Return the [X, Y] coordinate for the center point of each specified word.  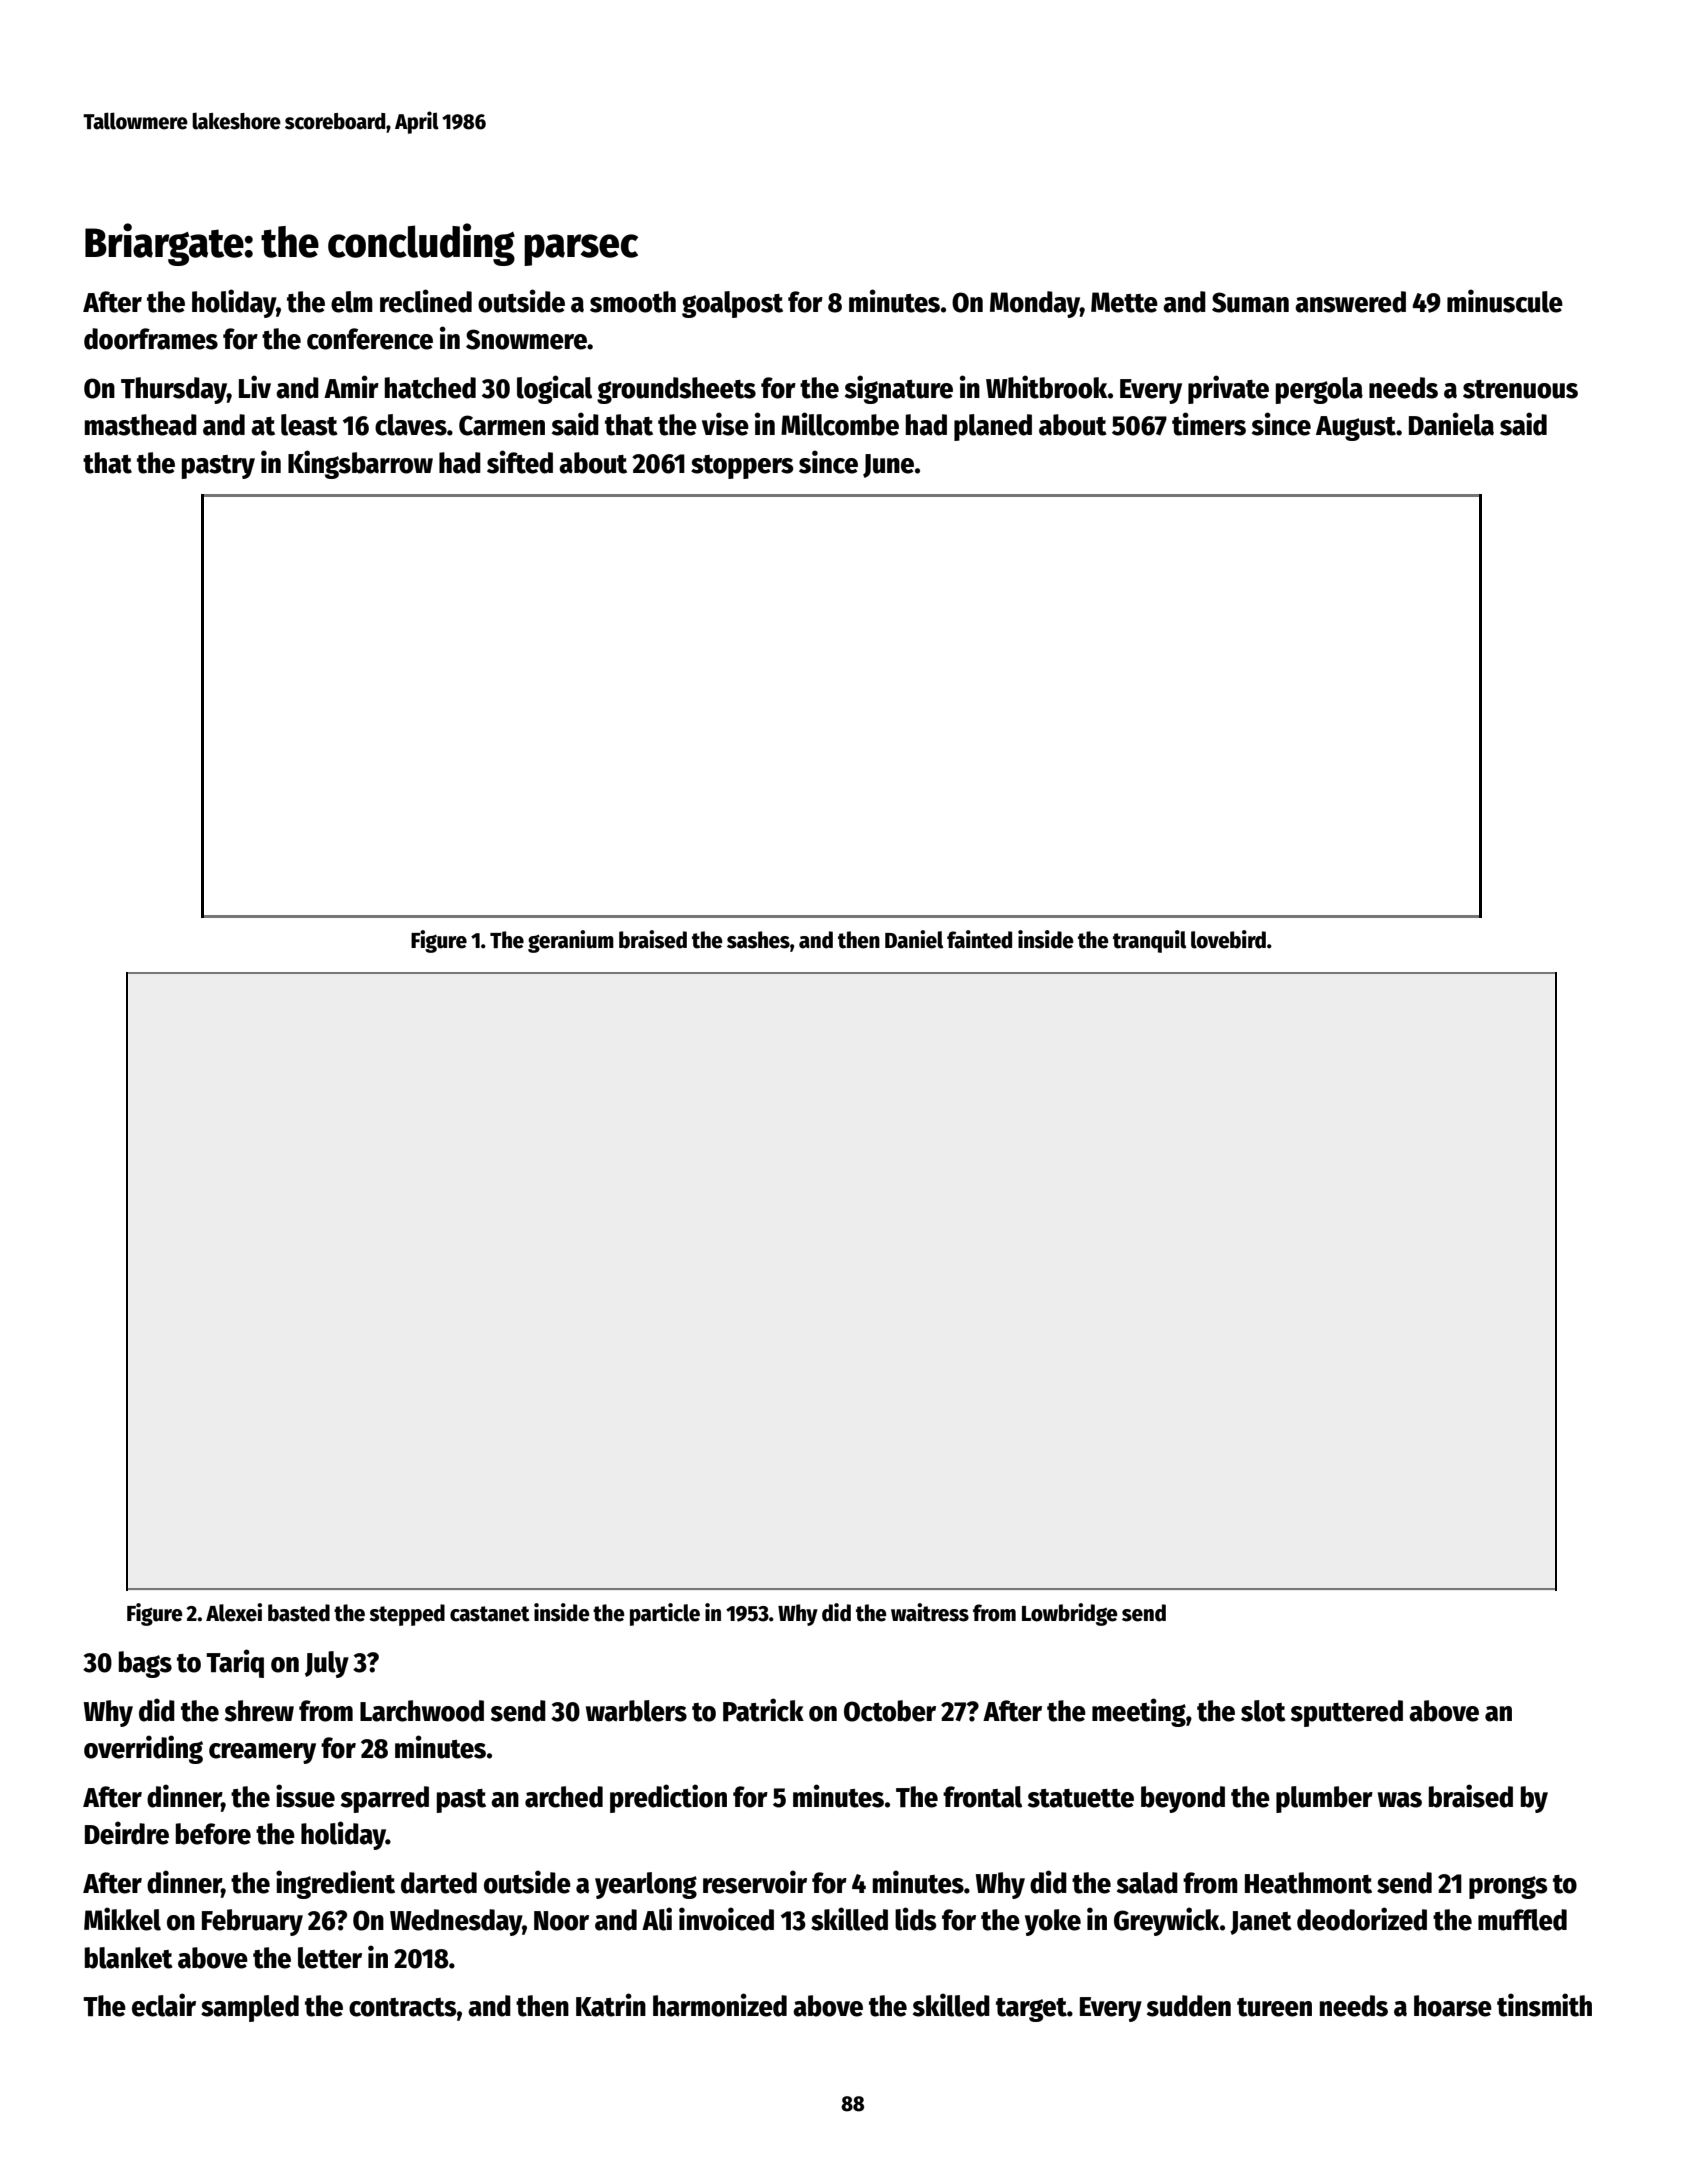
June [888, 466]
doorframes [151, 339]
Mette [1124, 302]
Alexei [234, 1612]
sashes [758, 940]
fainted [979, 939]
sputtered [1347, 1713]
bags [145, 1664]
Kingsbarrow [360, 464]
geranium [571, 941]
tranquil [1149, 941]
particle [665, 1614]
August [1356, 428]
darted [439, 1883]
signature [899, 389]
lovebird [1228, 939]
